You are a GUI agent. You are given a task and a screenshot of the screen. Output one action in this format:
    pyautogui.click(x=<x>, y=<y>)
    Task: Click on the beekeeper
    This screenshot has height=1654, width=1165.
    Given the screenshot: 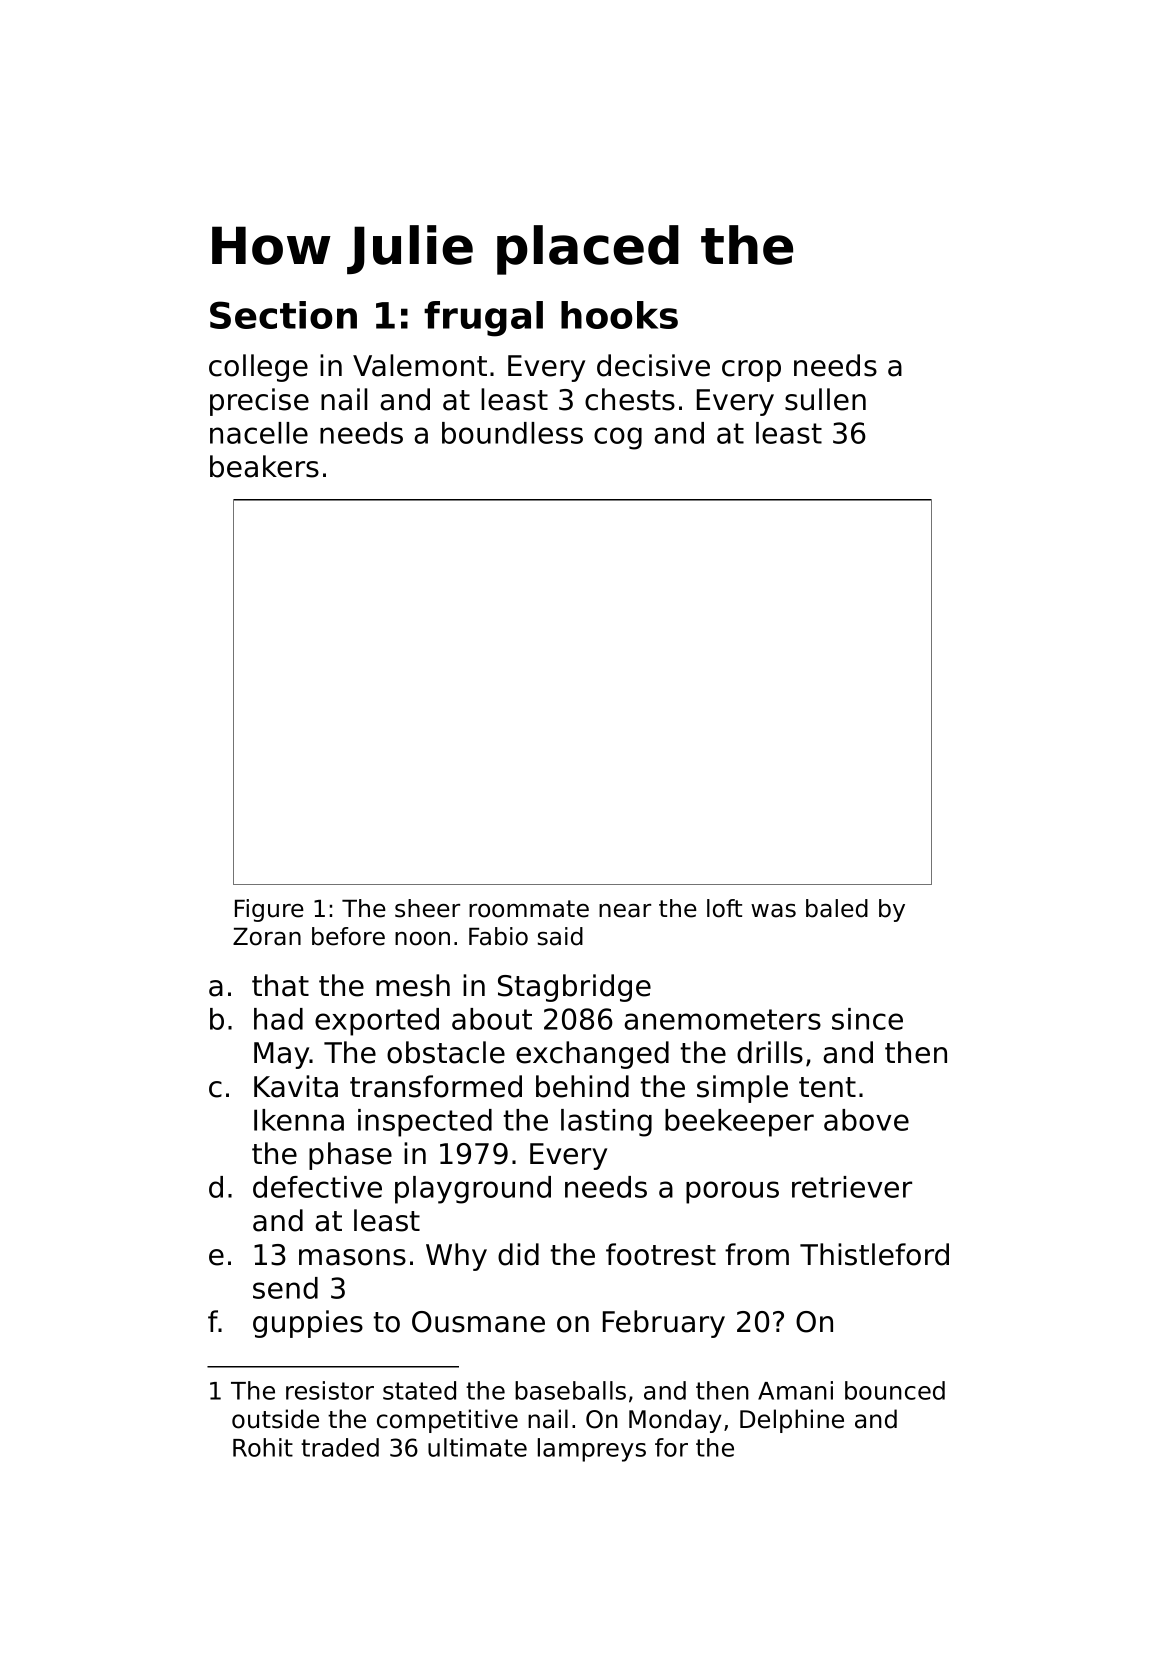 What is the action you would take?
    pyautogui.click(x=739, y=1123)
